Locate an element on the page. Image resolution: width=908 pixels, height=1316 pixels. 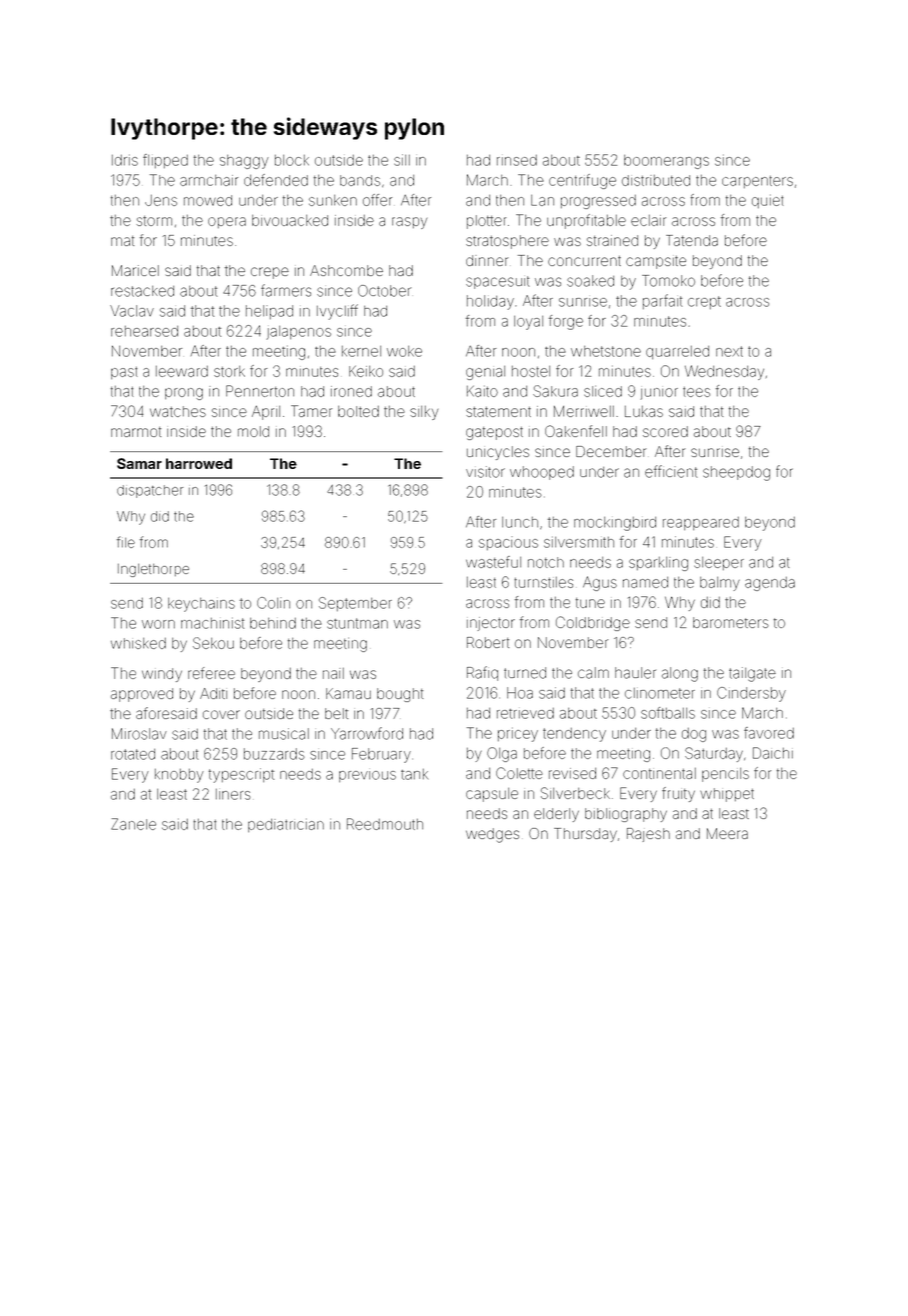
Sekou is located at coordinates (213, 643).
